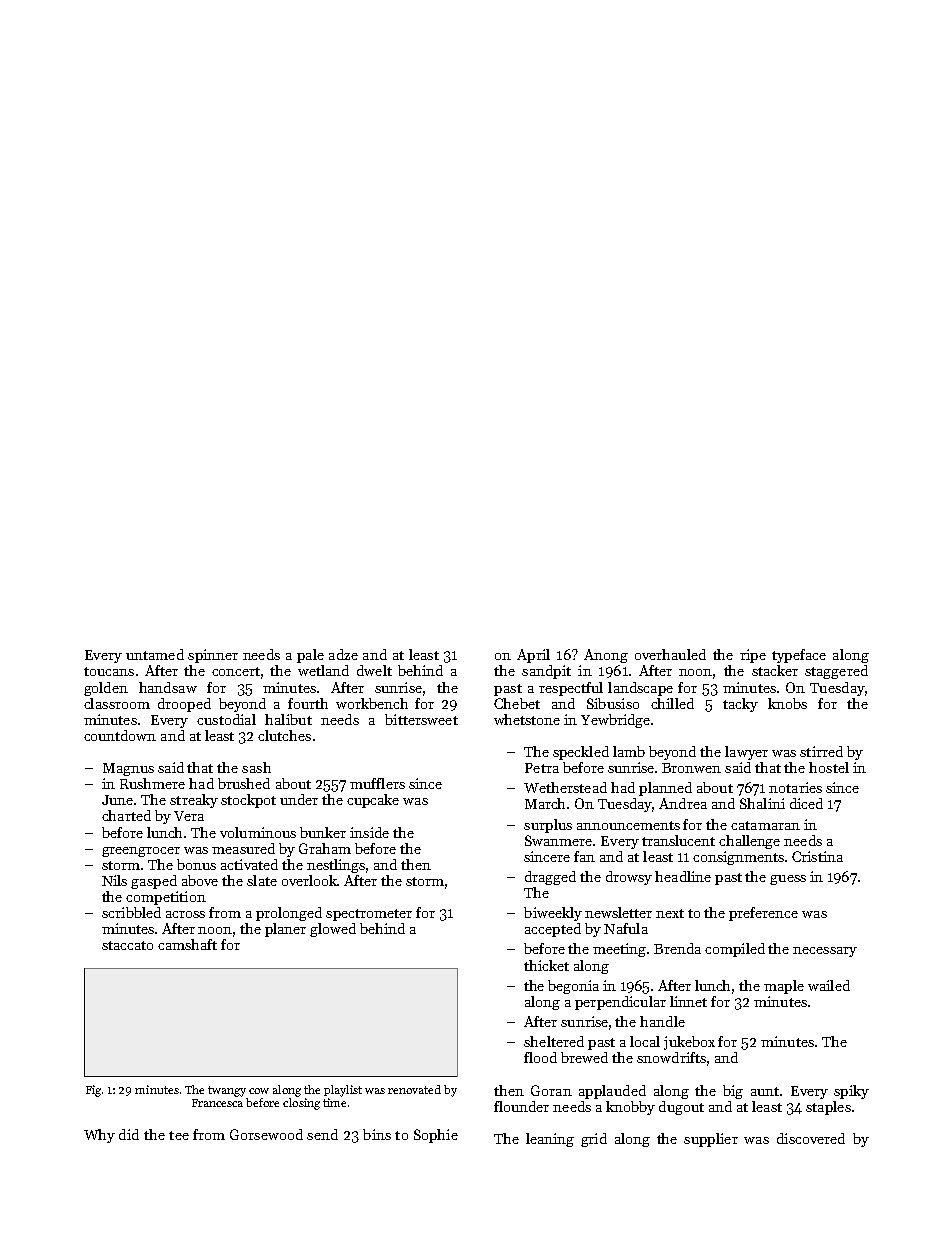  What do you see at coordinates (821, 751) in the page?
I see `stirred` at bounding box center [821, 751].
